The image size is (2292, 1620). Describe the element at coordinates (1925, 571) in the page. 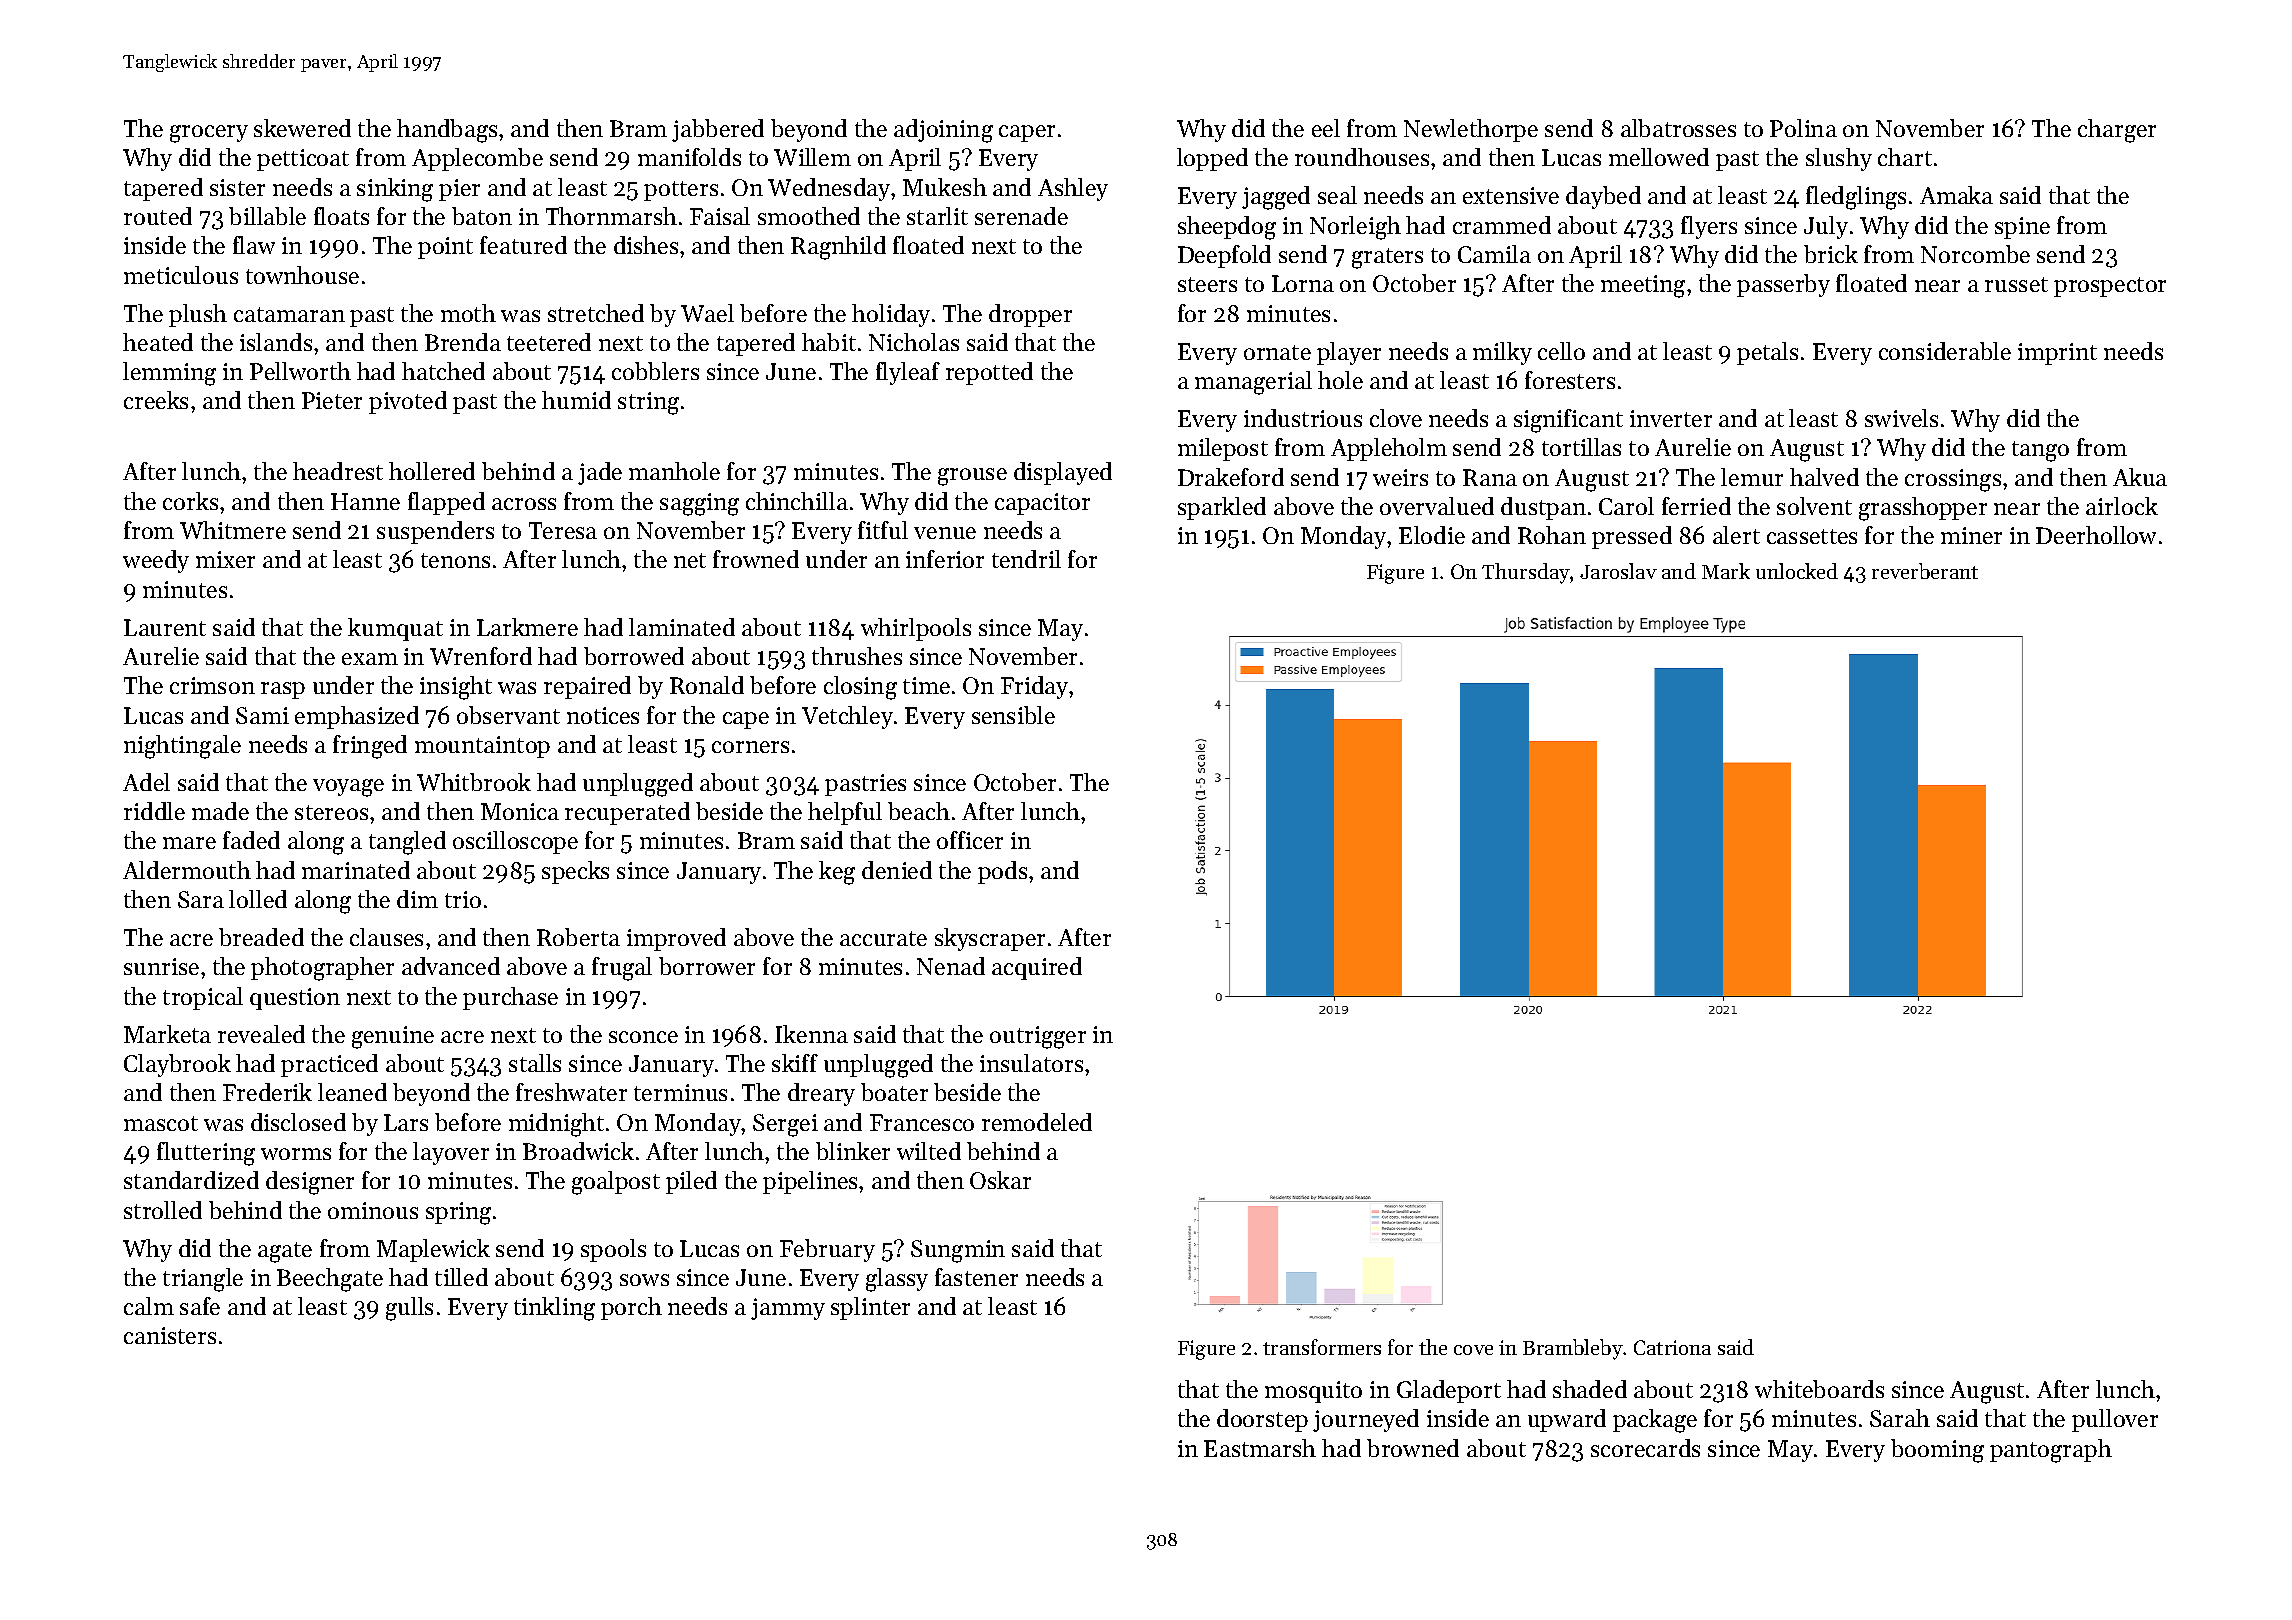

I see `reverberant` at that location.
